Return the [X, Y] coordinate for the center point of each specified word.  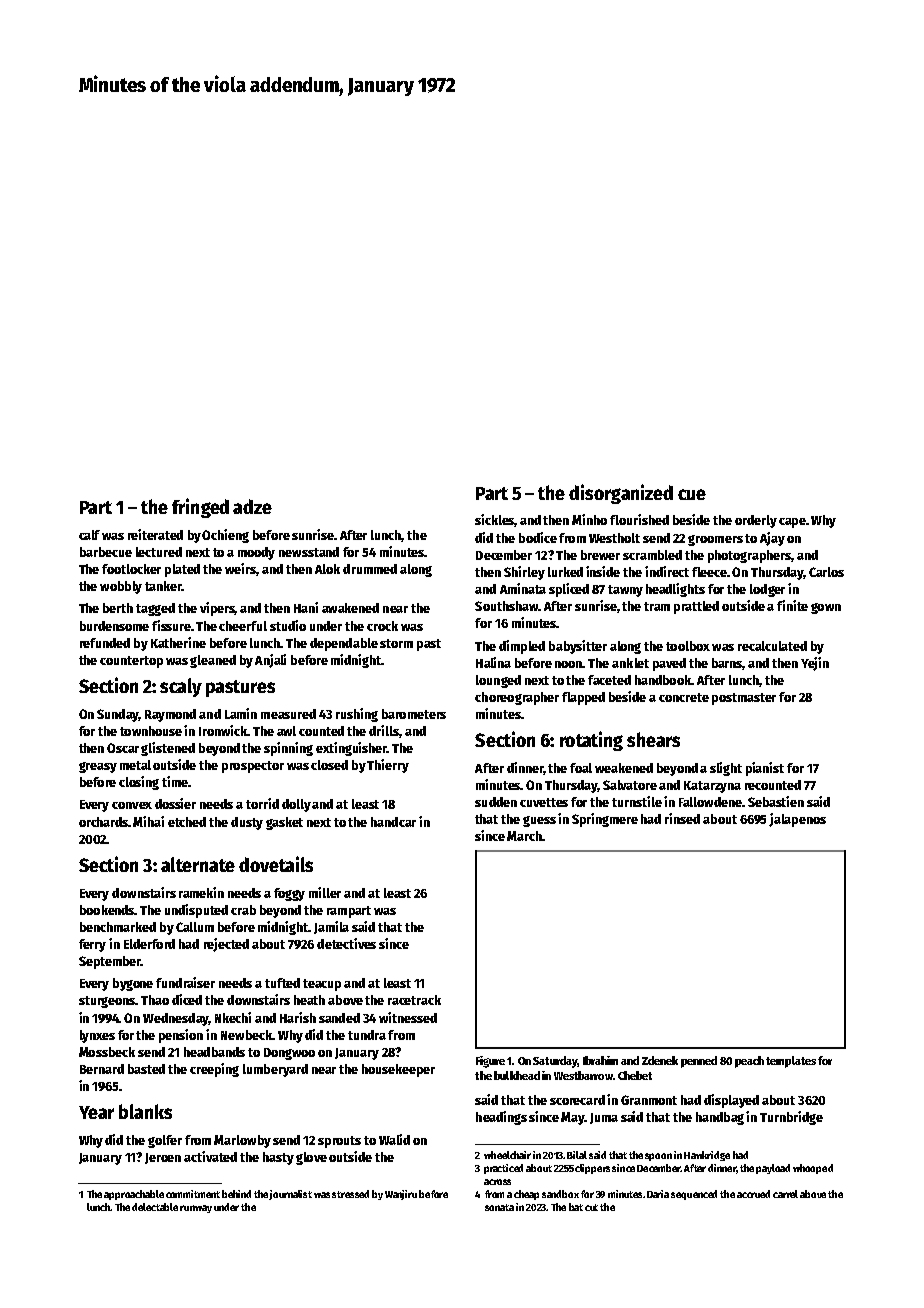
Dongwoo [289, 1054]
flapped [583, 698]
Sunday [118, 715]
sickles [495, 520]
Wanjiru [401, 1195]
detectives [346, 943]
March [524, 836]
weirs [240, 568]
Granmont [649, 1100]
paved [669, 664]
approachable [134, 1195]
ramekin [201, 892]
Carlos [826, 572]
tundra [367, 1035]
